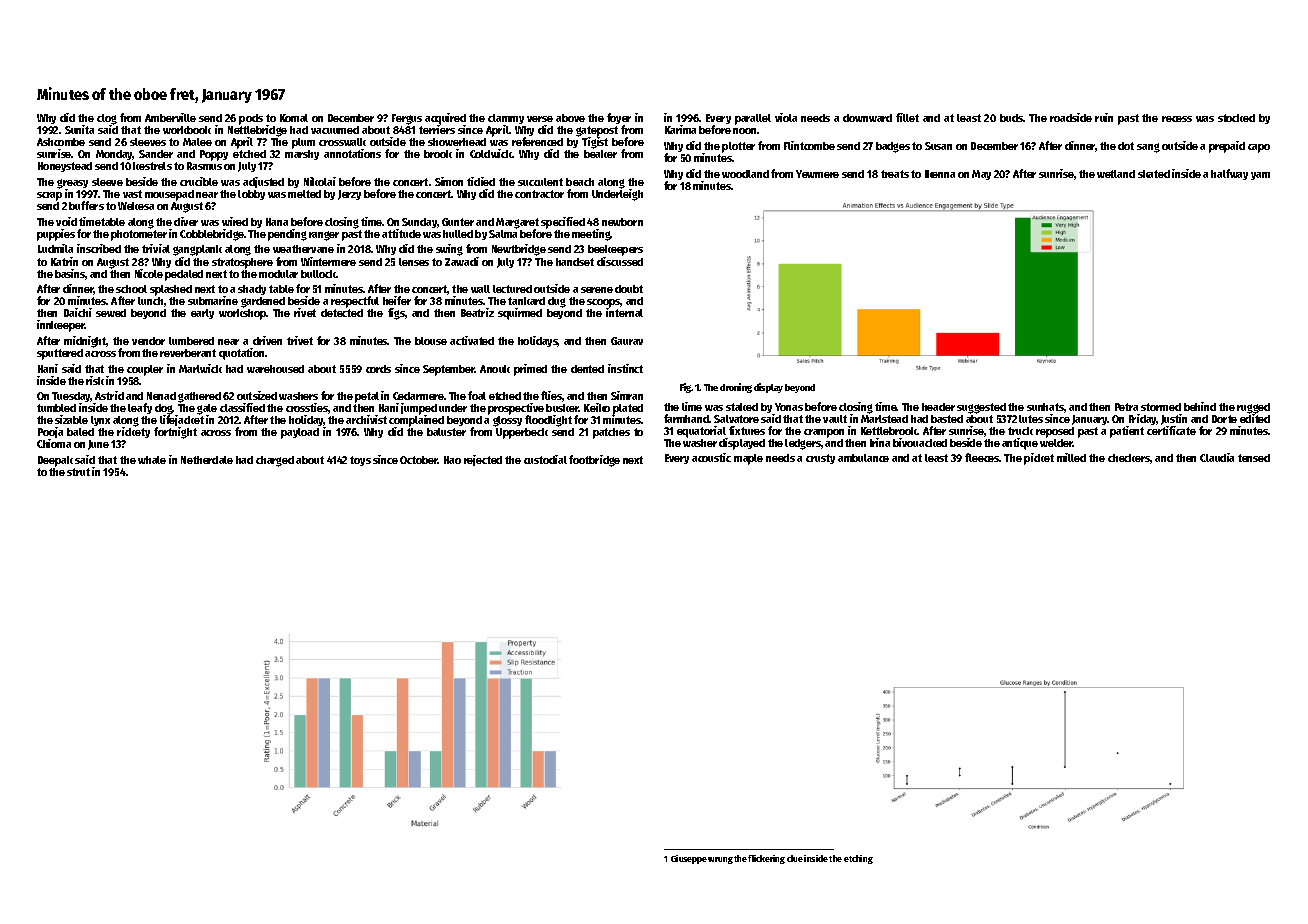  What do you see at coordinates (748, 459) in the screenshot?
I see `maple` at bounding box center [748, 459].
